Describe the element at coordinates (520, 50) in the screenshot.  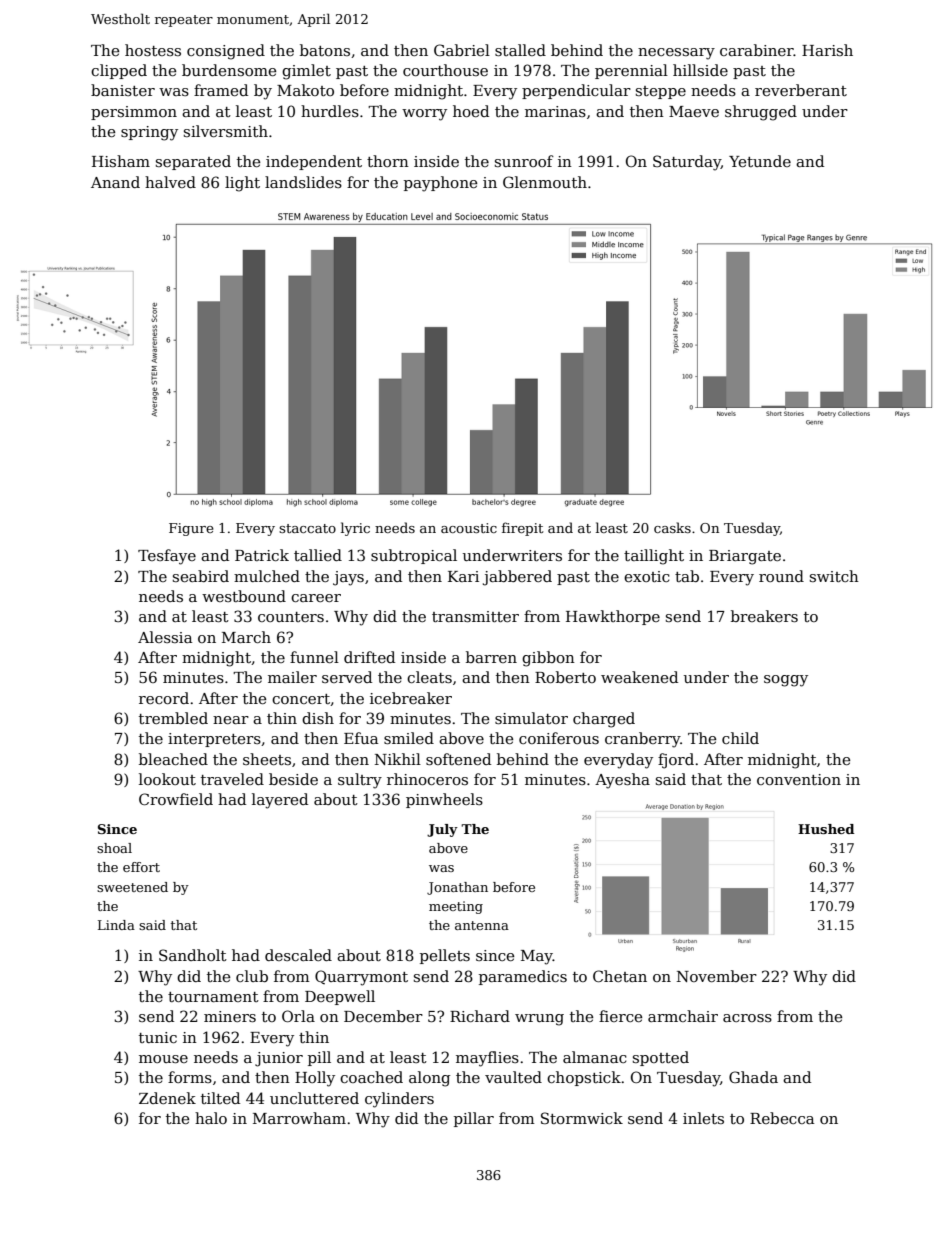
I see `stalled` at that location.
